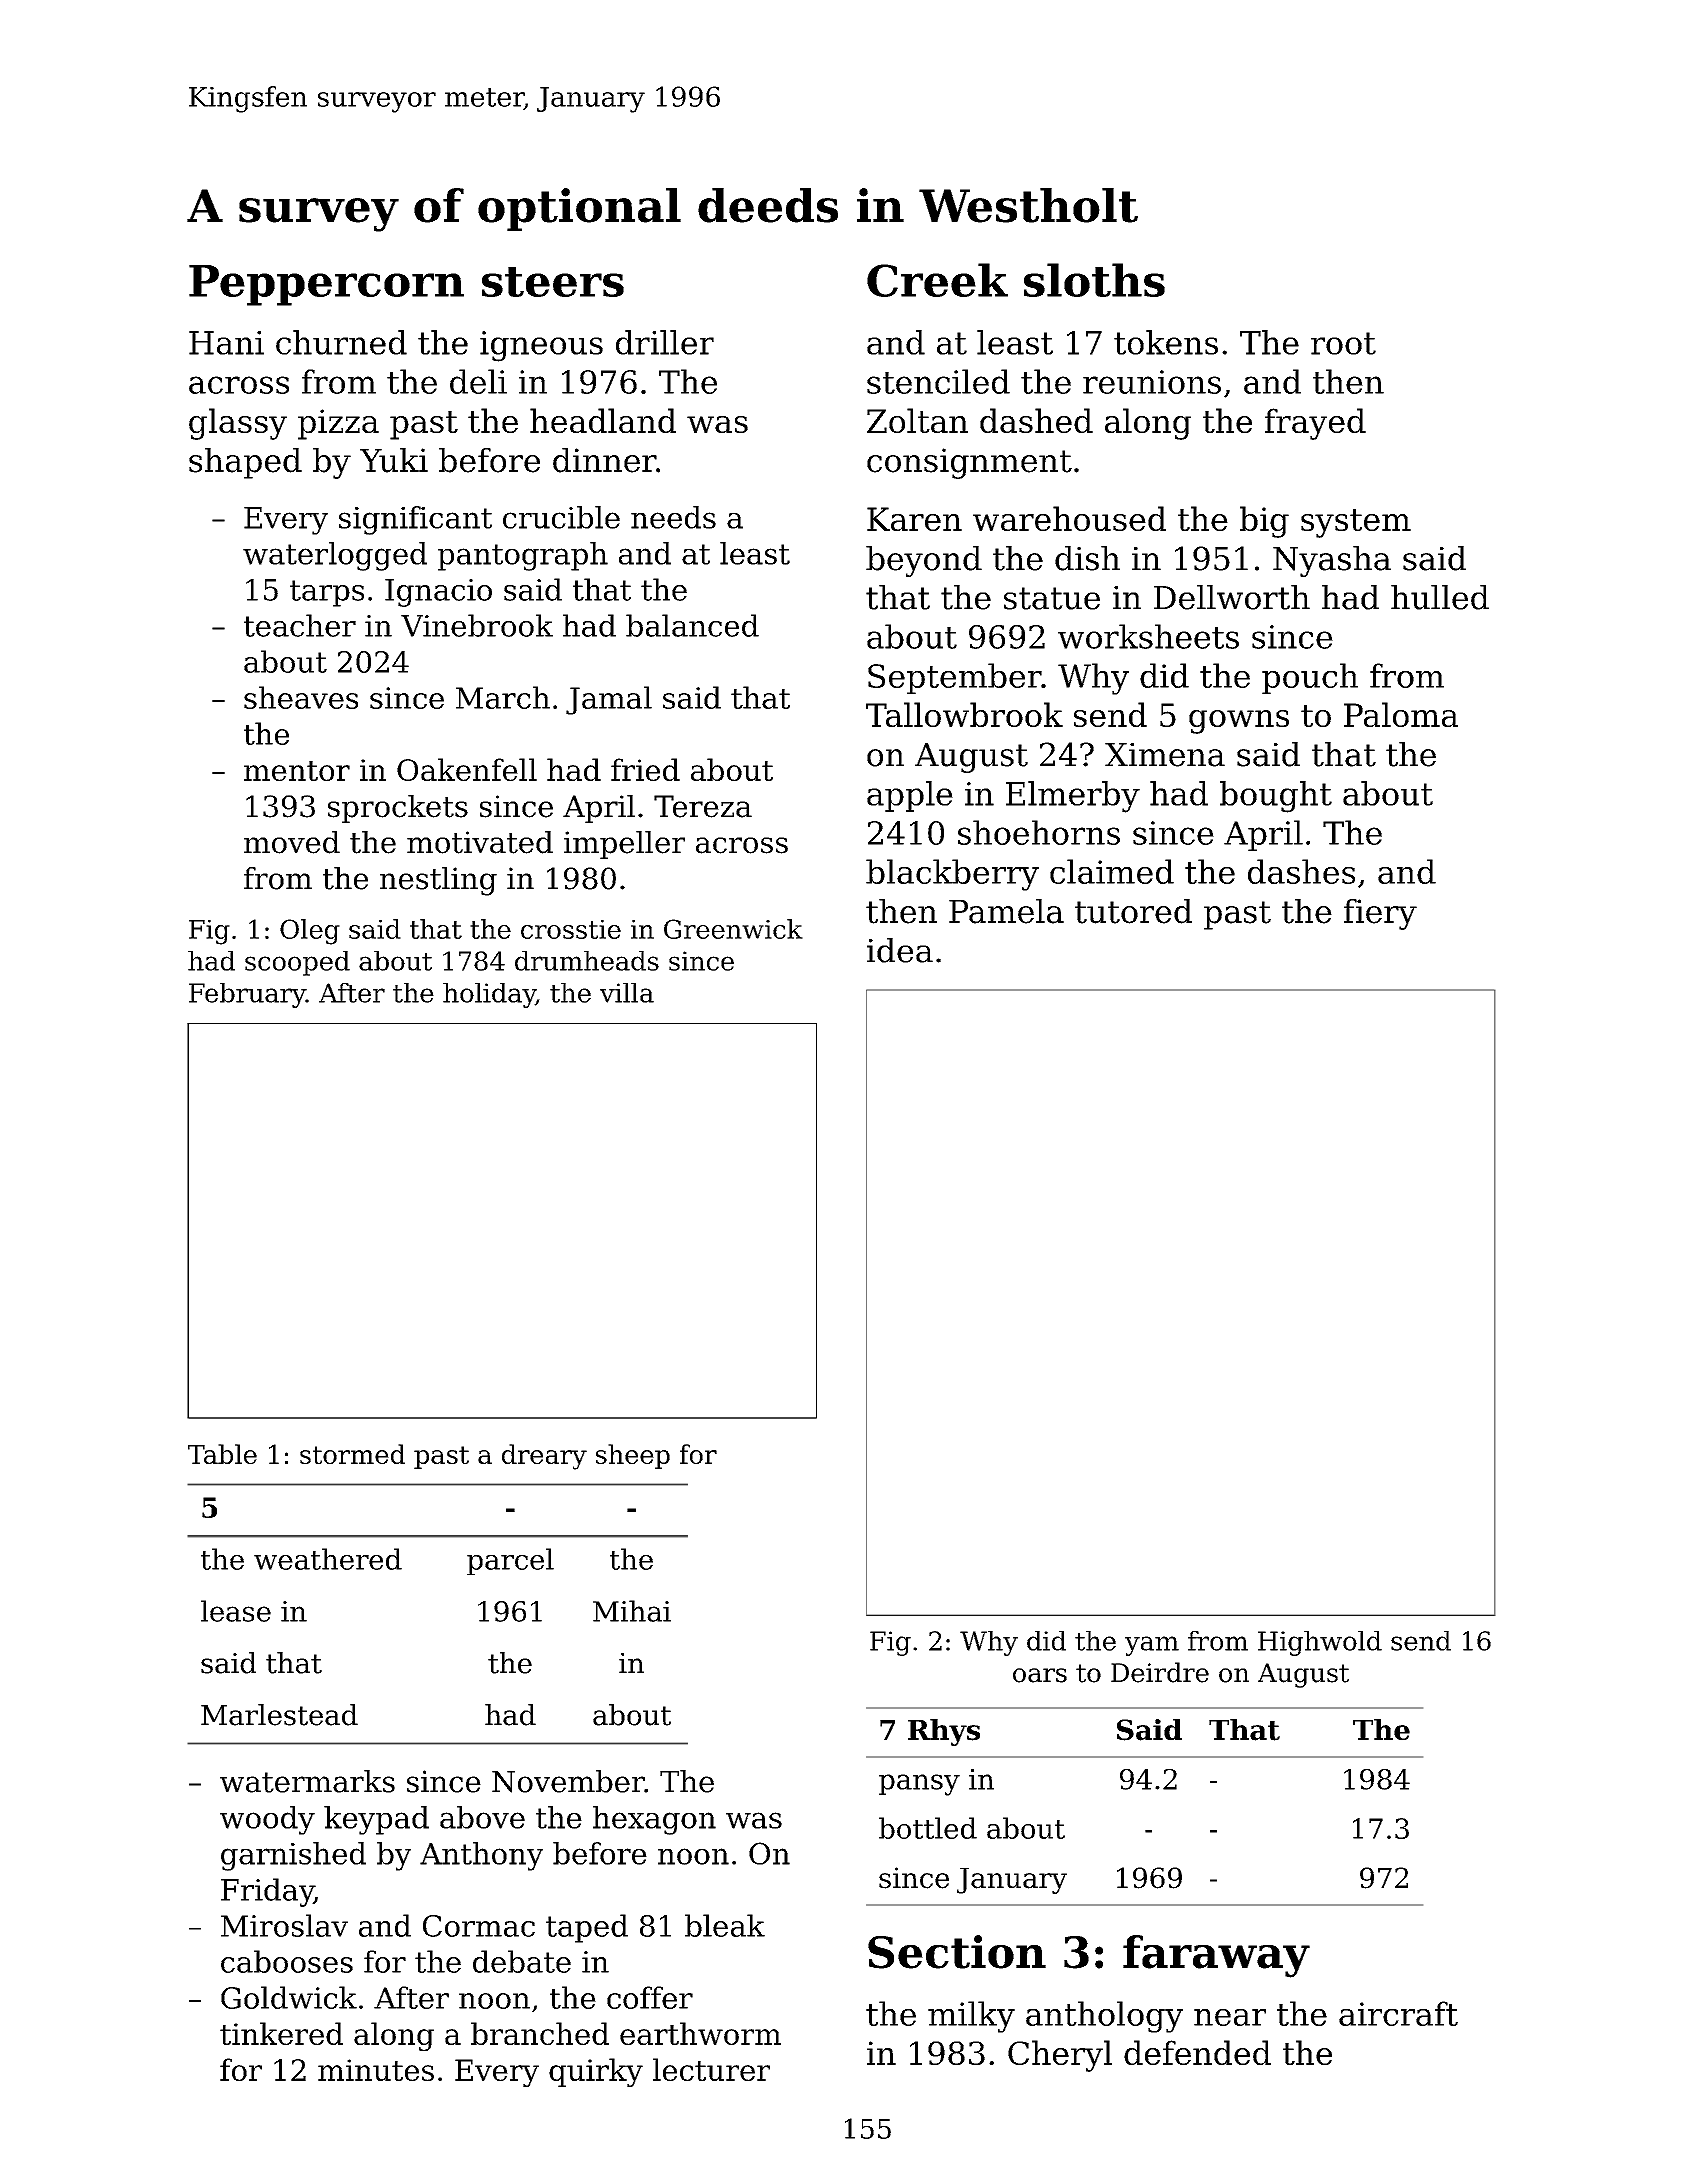  What do you see at coordinates (281, 2033) in the document?
I see `tinkered` at bounding box center [281, 2033].
